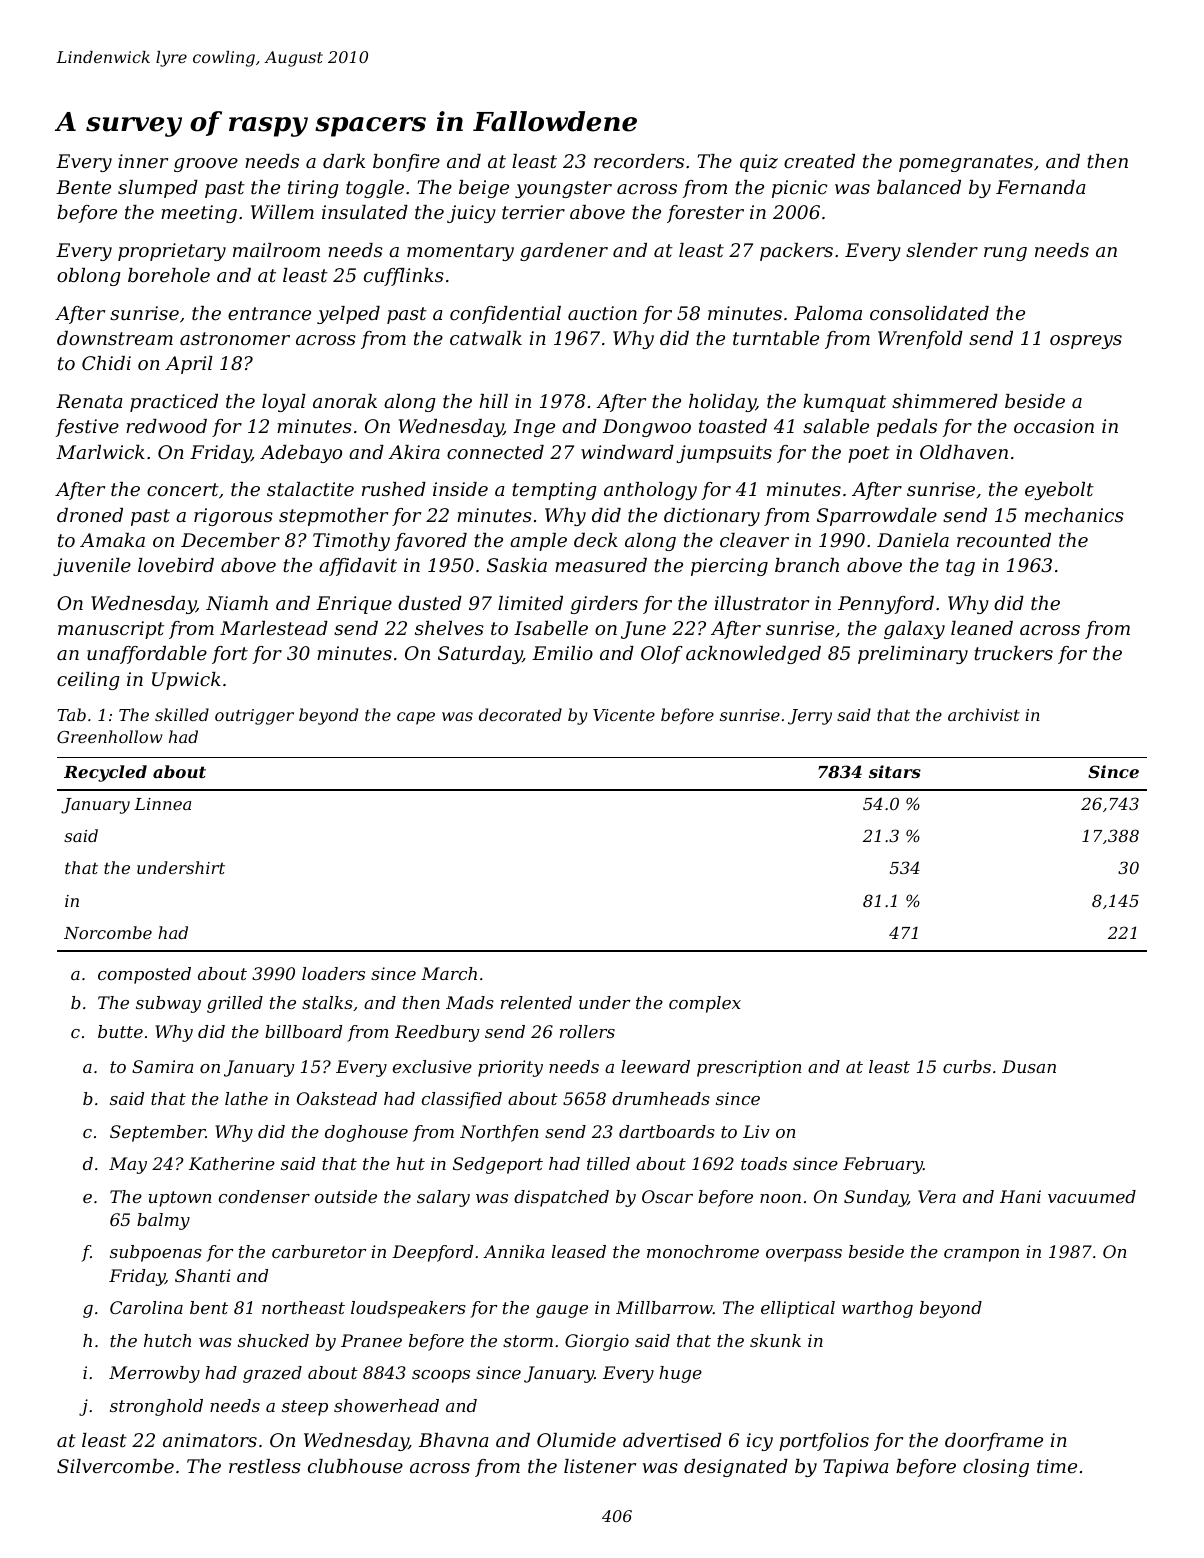 This document has width=1204, height=1558. What do you see at coordinates (449, 973) in the document?
I see `March` at bounding box center [449, 973].
